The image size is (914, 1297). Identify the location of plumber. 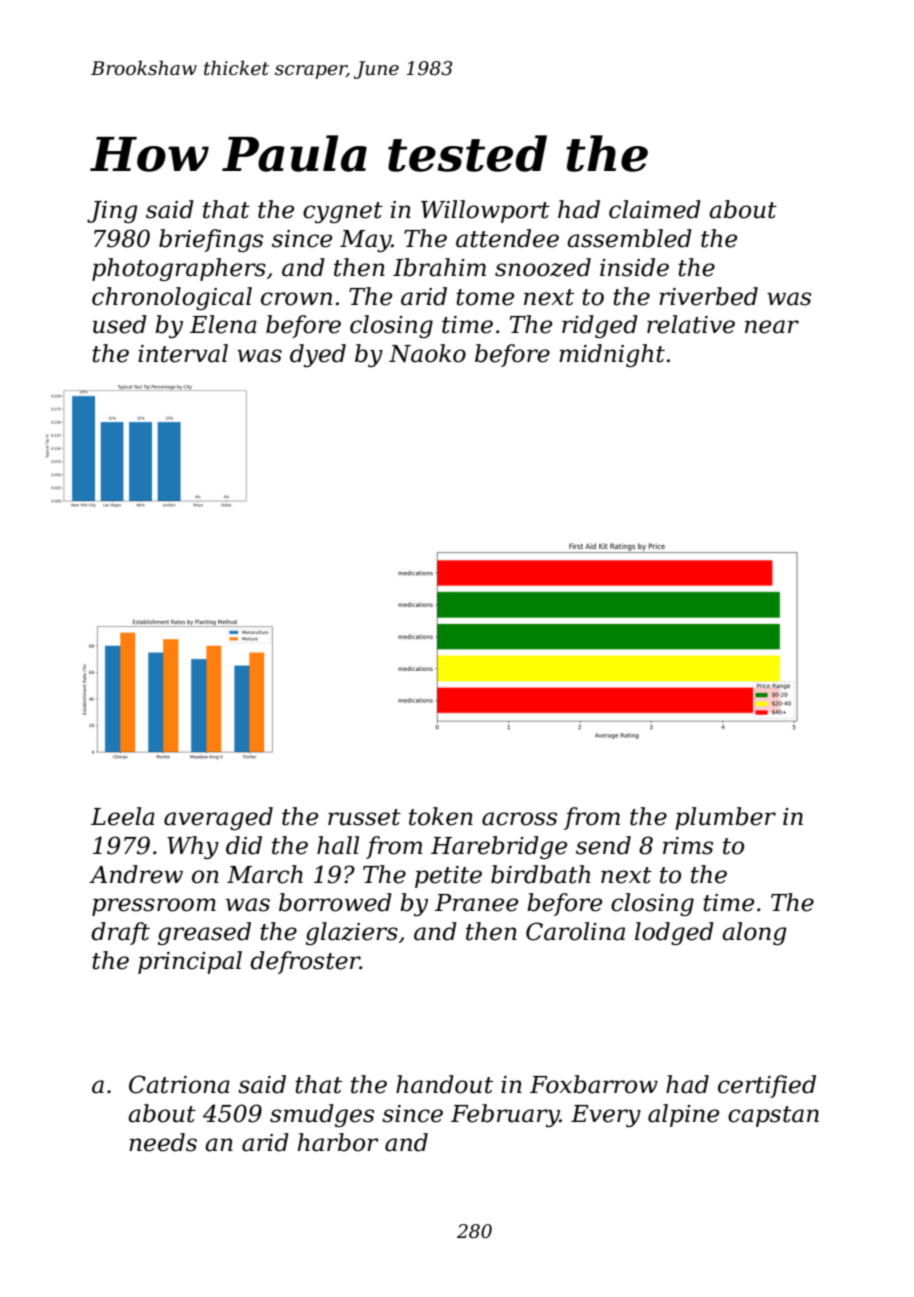
(725, 818).
